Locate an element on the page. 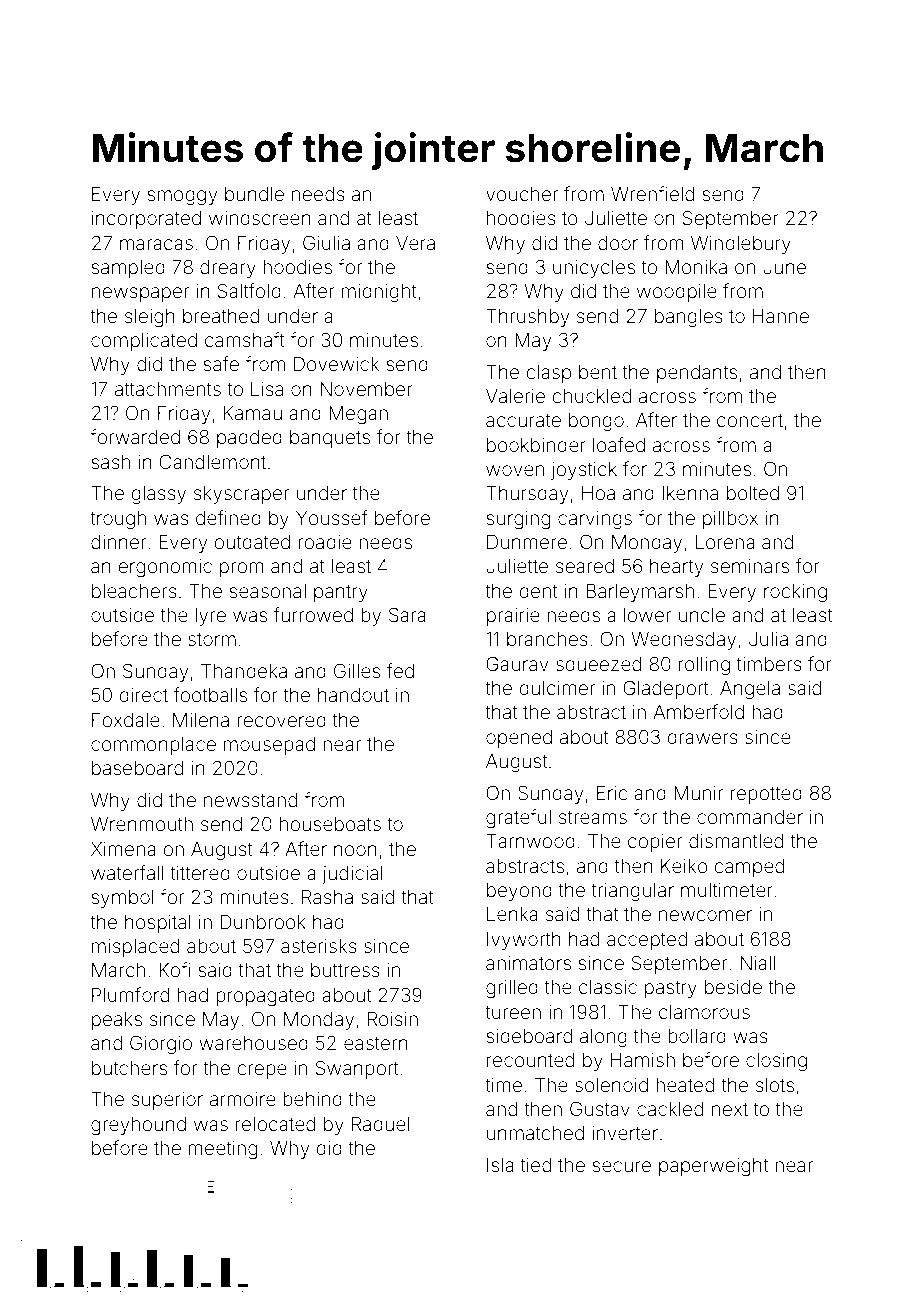  Windlebury is located at coordinates (741, 245).
